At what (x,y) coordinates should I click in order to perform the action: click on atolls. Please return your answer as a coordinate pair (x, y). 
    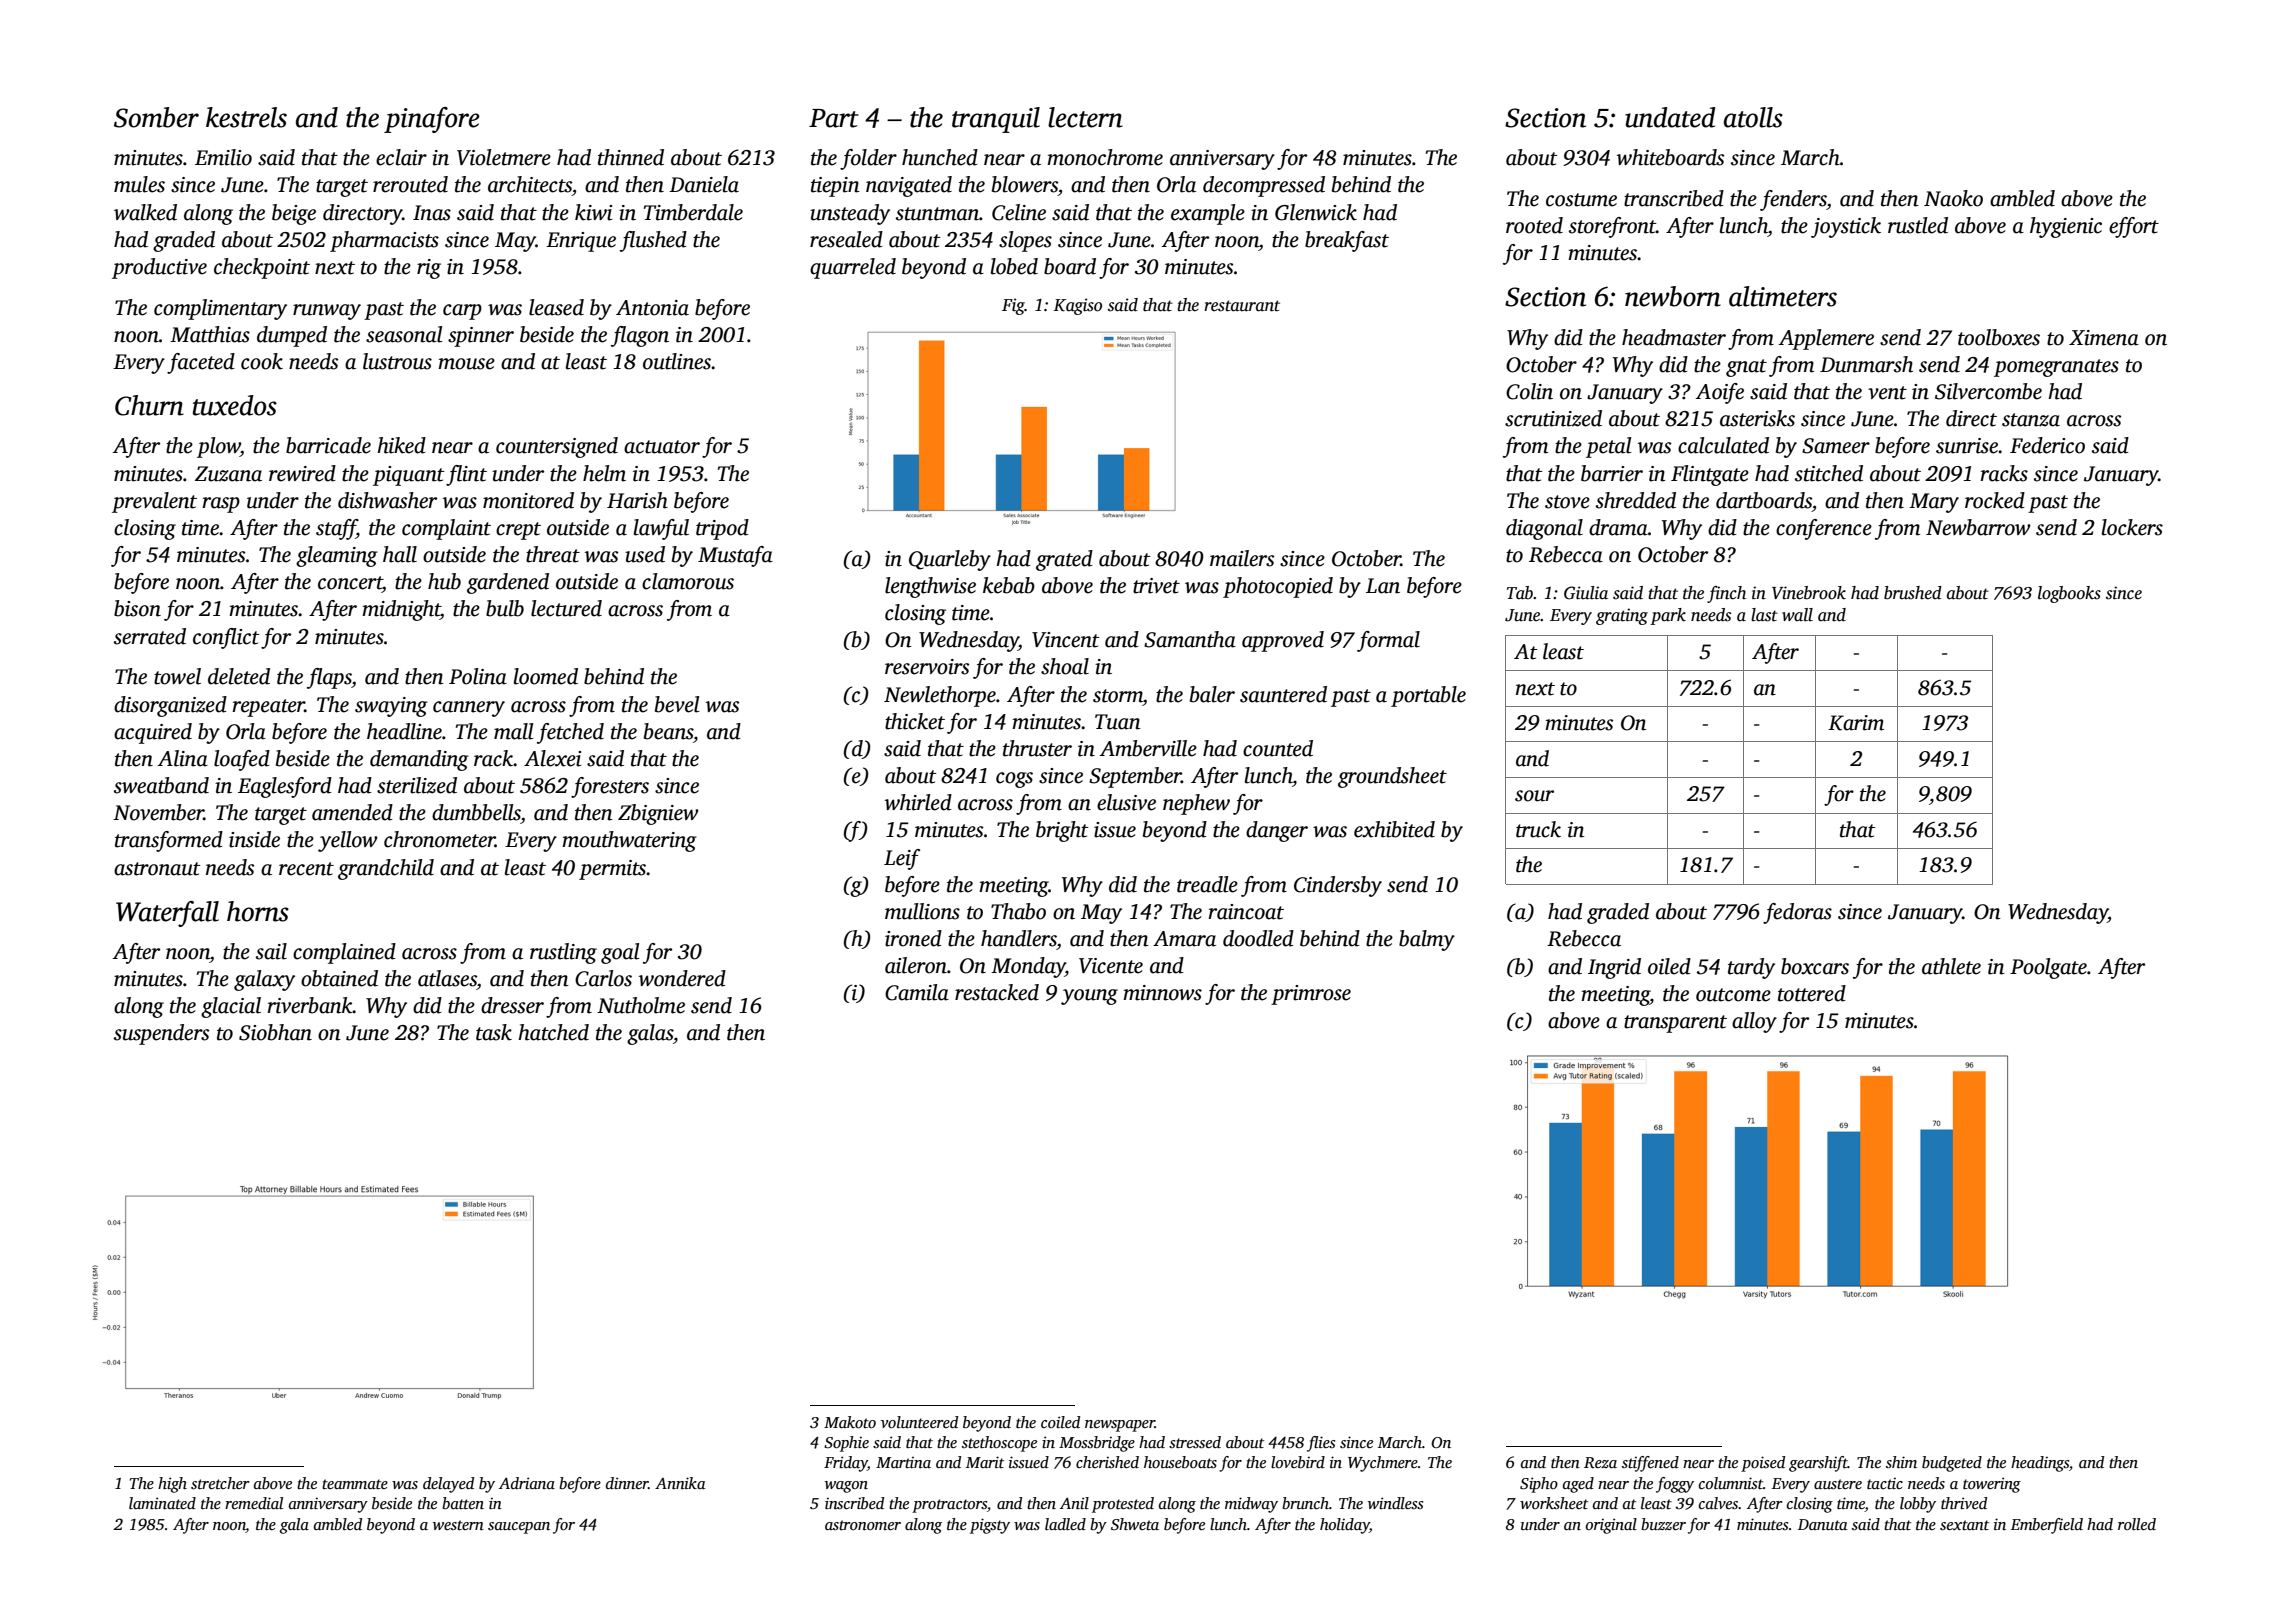
    Looking at the image, I should click on (1753, 117).
